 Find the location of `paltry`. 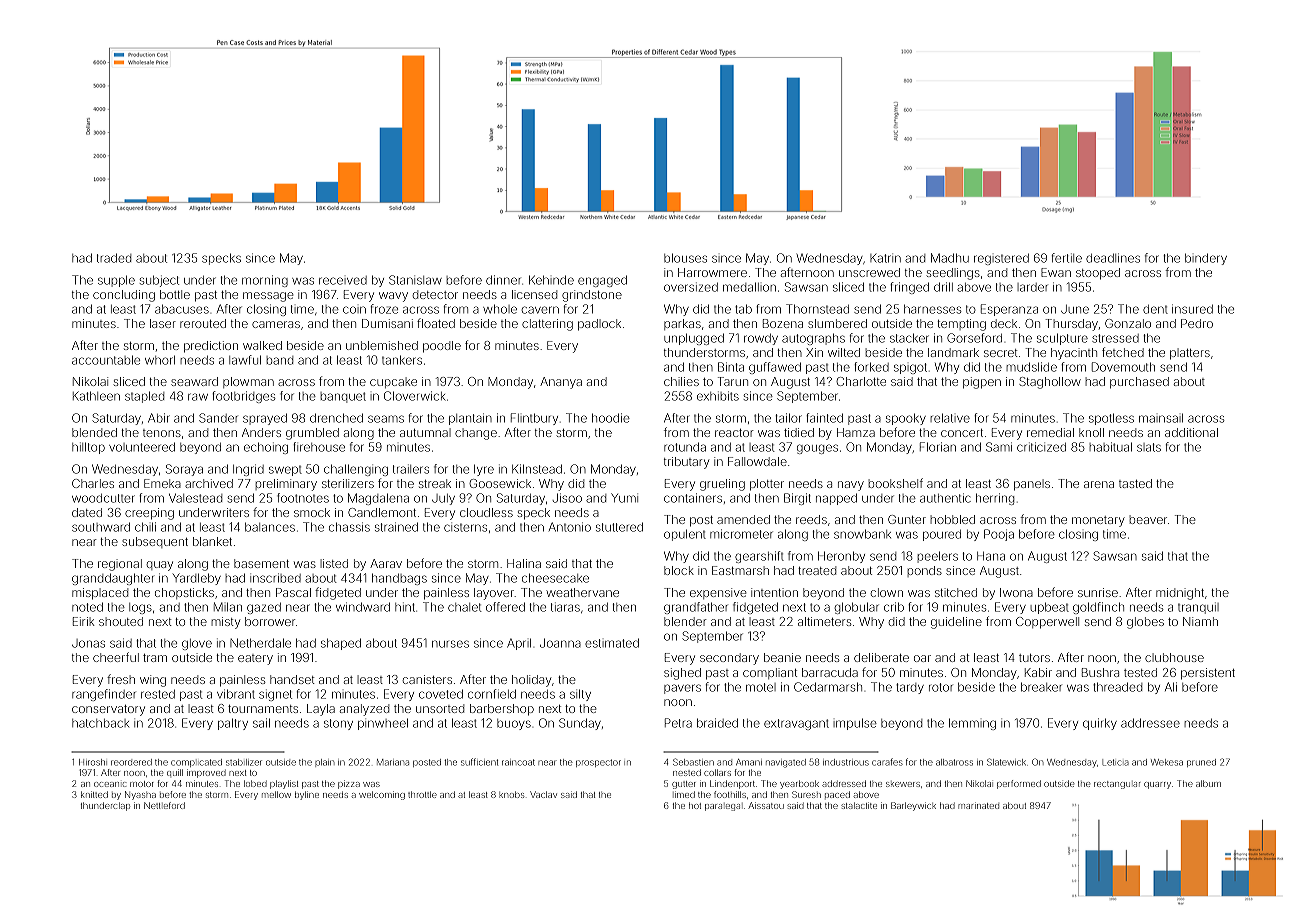

paltry is located at coordinates (233, 724).
